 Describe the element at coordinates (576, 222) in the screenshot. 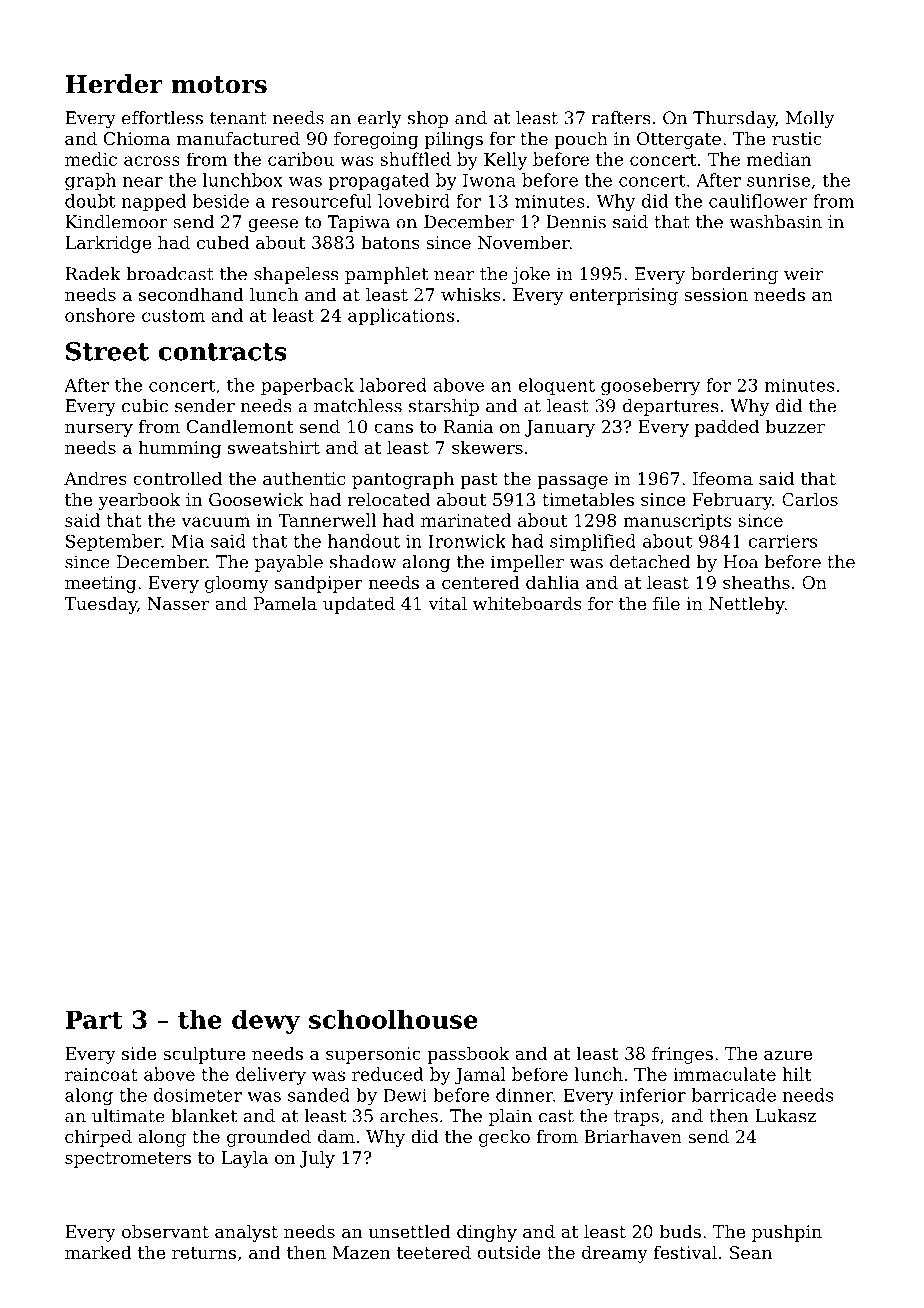

I see `Dennis` at that location.
